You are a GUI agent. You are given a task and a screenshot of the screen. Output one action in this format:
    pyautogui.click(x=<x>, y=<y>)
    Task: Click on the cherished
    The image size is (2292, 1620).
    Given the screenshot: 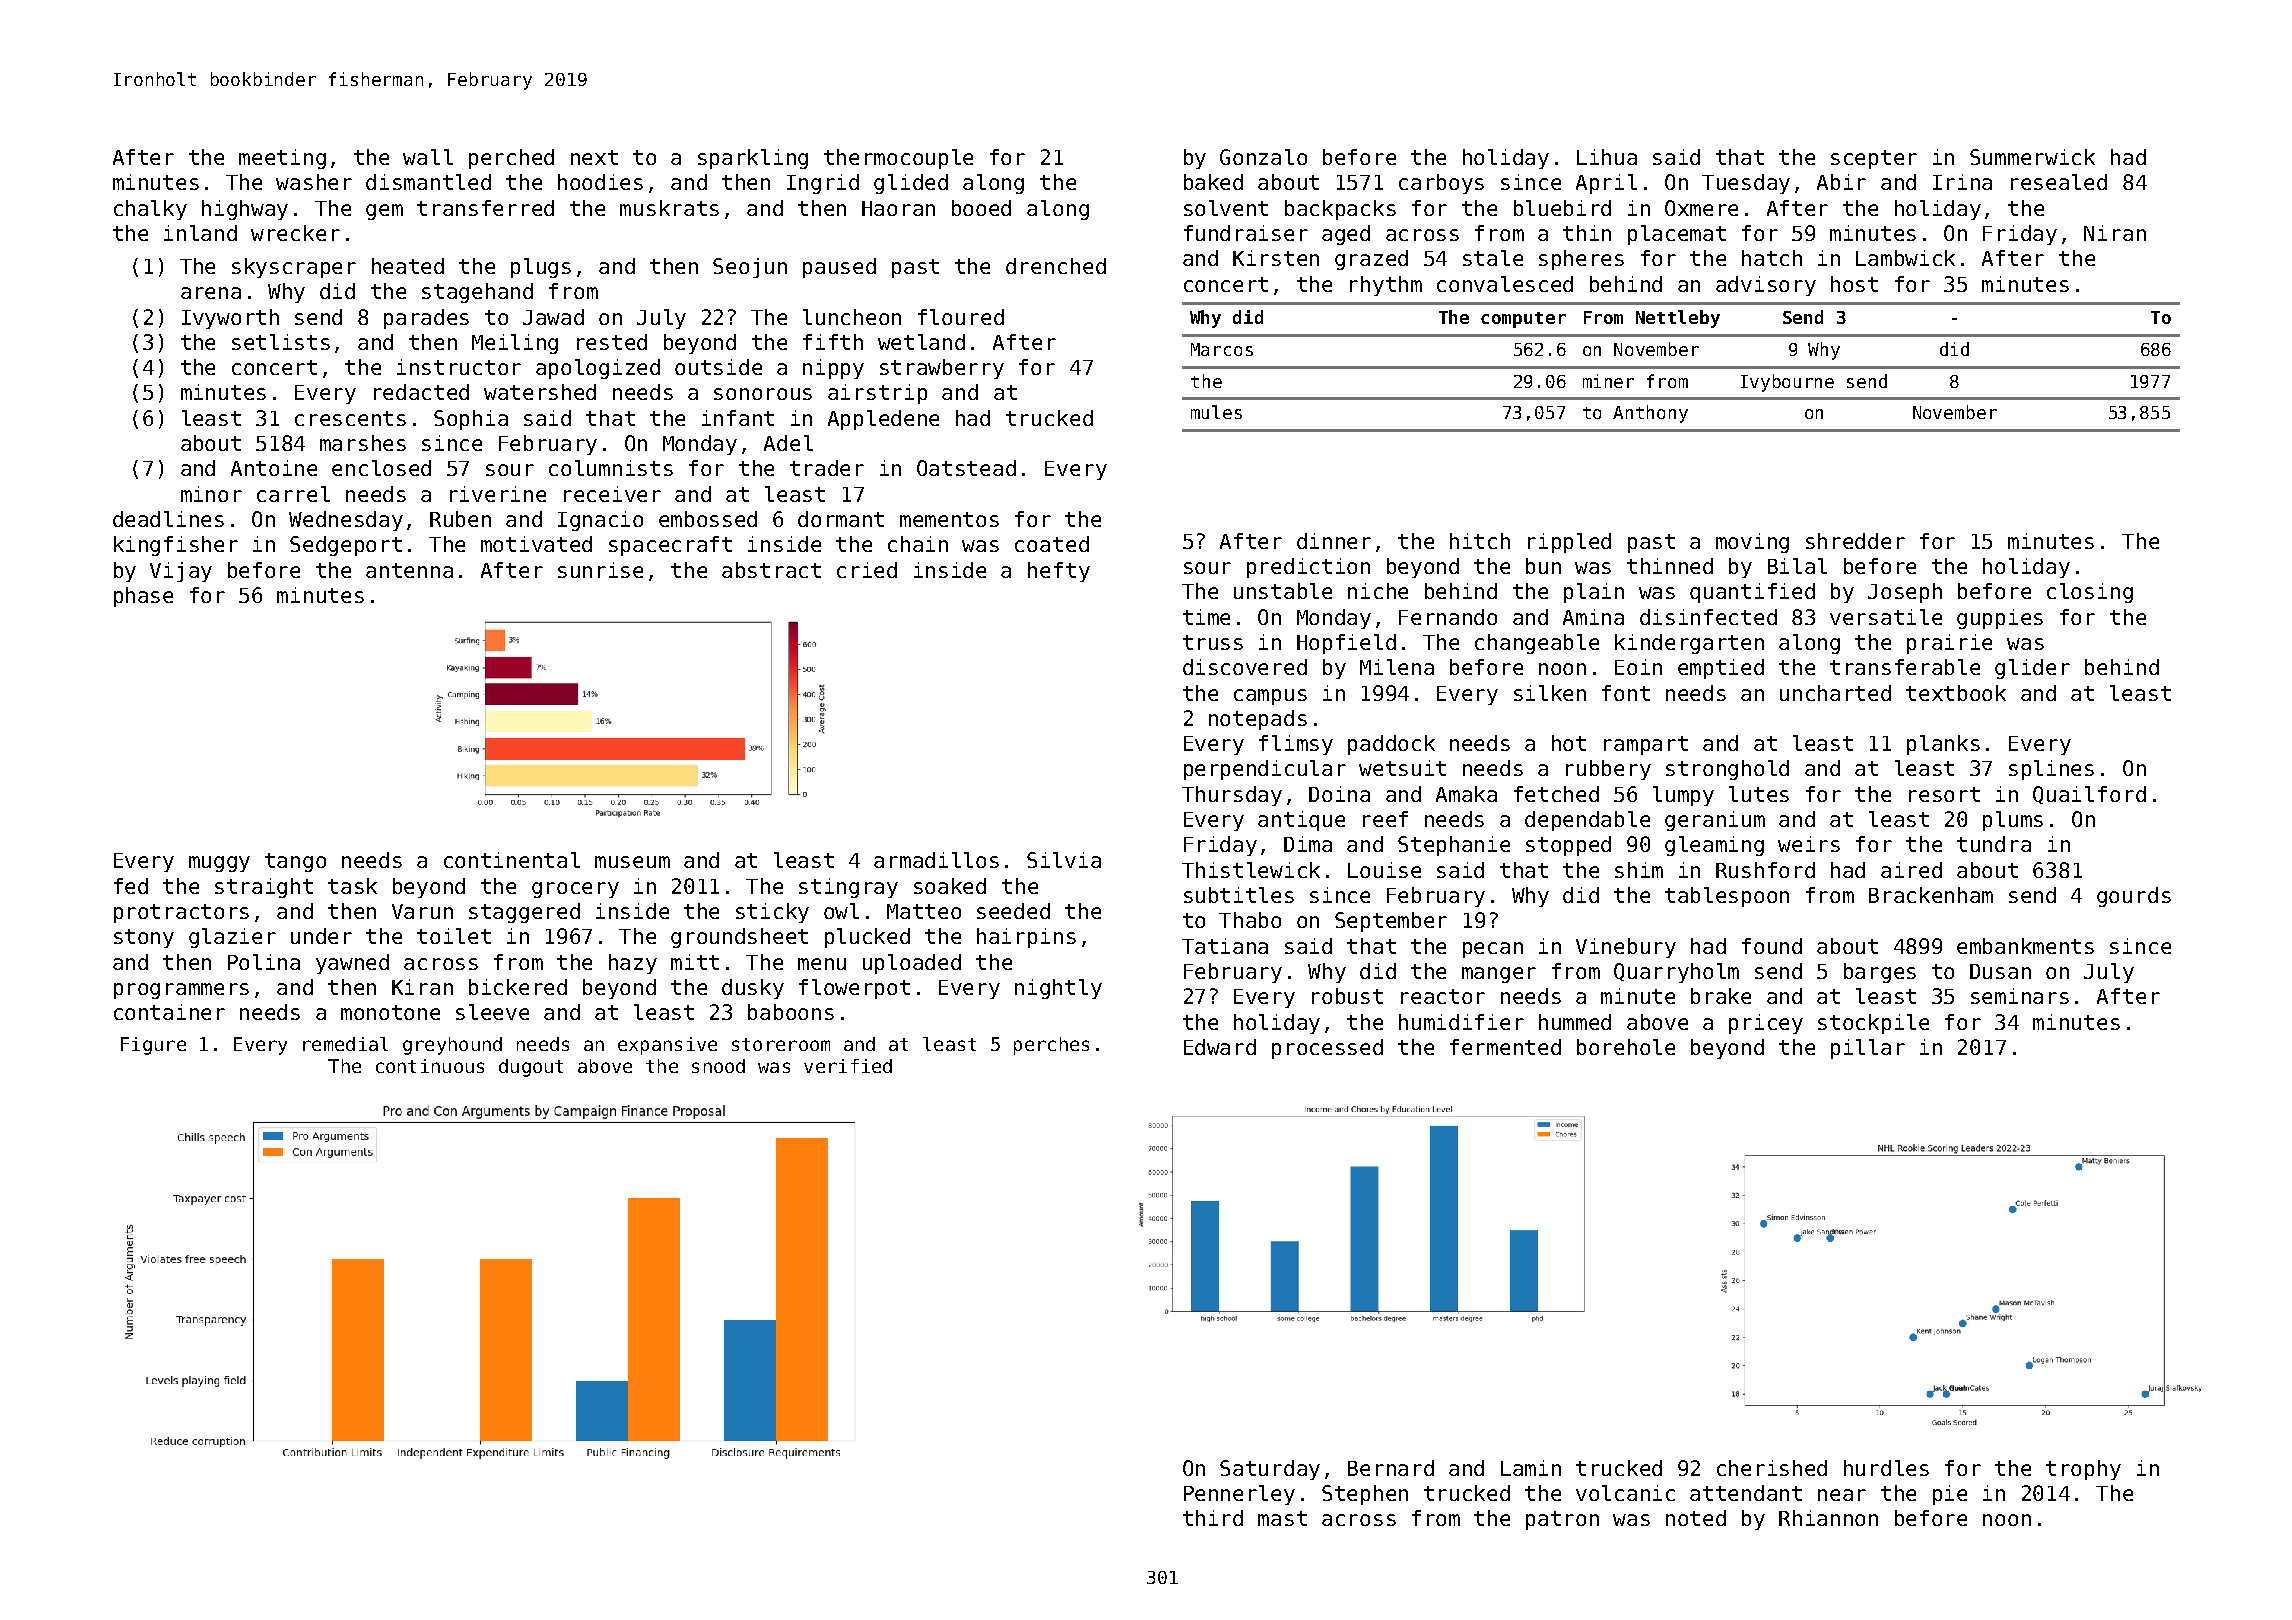 What is the action you would take?
    pyautogui.click(x=1772, y=1468)
